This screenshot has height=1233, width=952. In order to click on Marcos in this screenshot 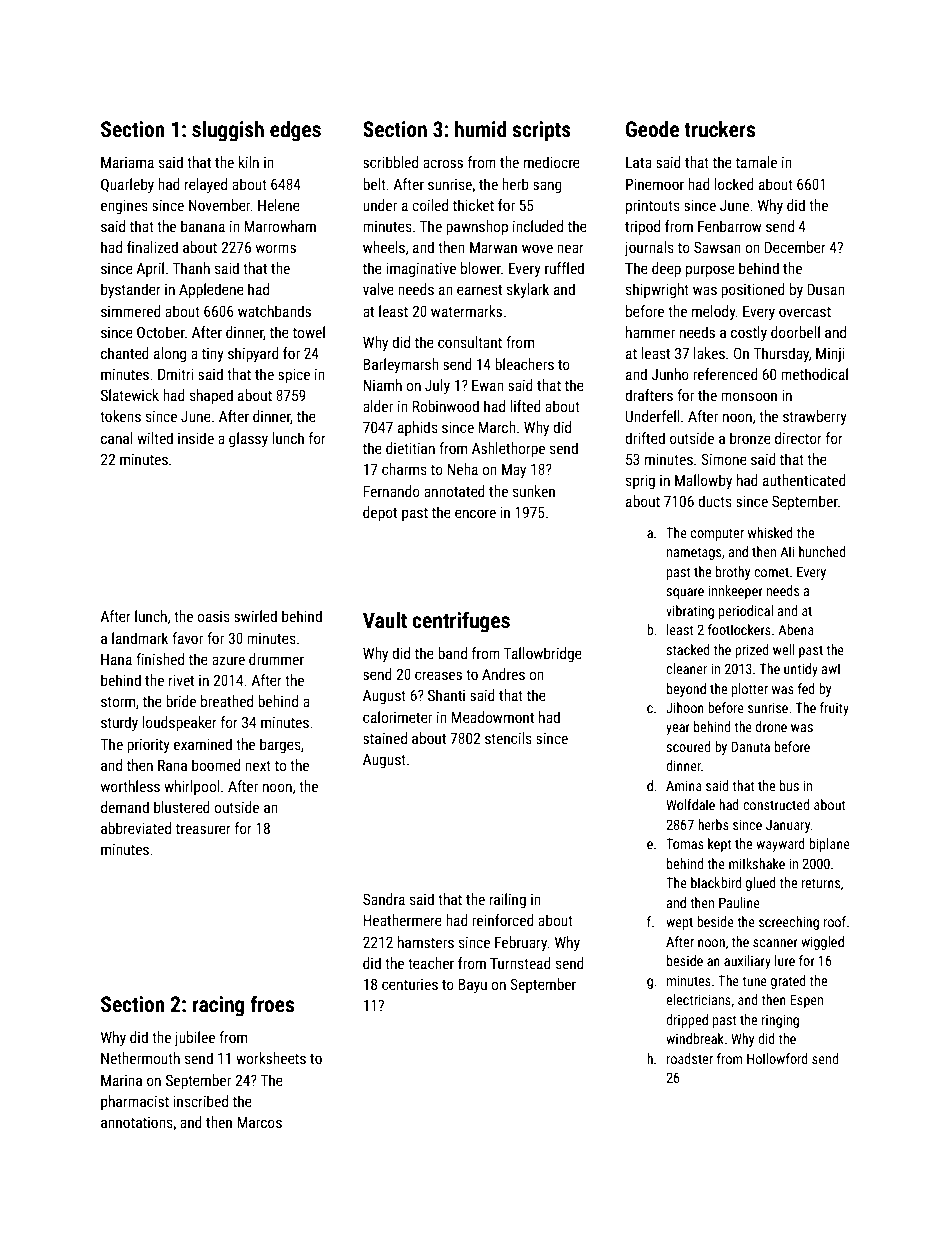, I will do `click(260, 1122)`.
